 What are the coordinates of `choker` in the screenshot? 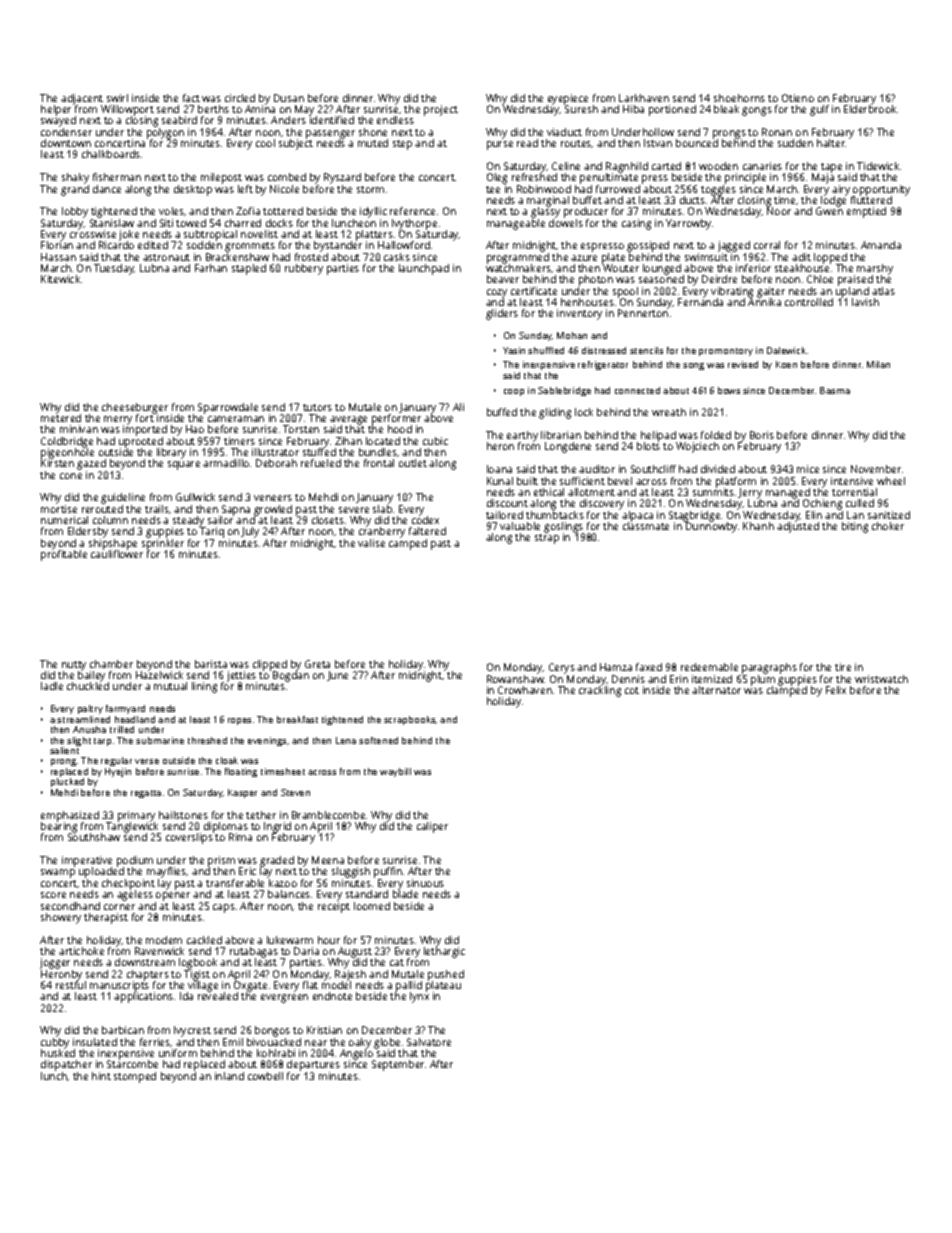 It's located at (888, 526).
